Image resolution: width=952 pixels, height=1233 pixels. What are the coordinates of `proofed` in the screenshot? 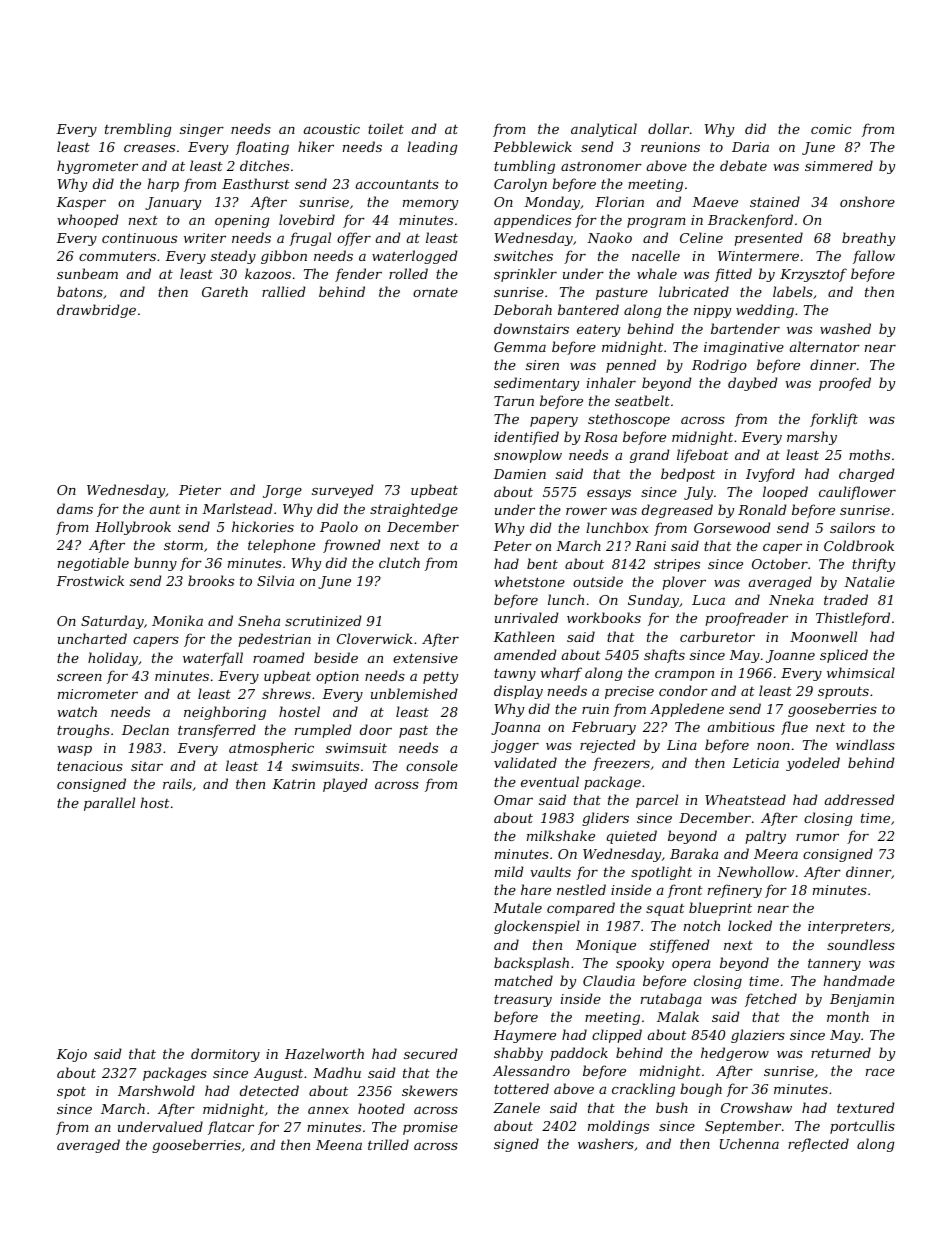 It's located at (845, 384).
